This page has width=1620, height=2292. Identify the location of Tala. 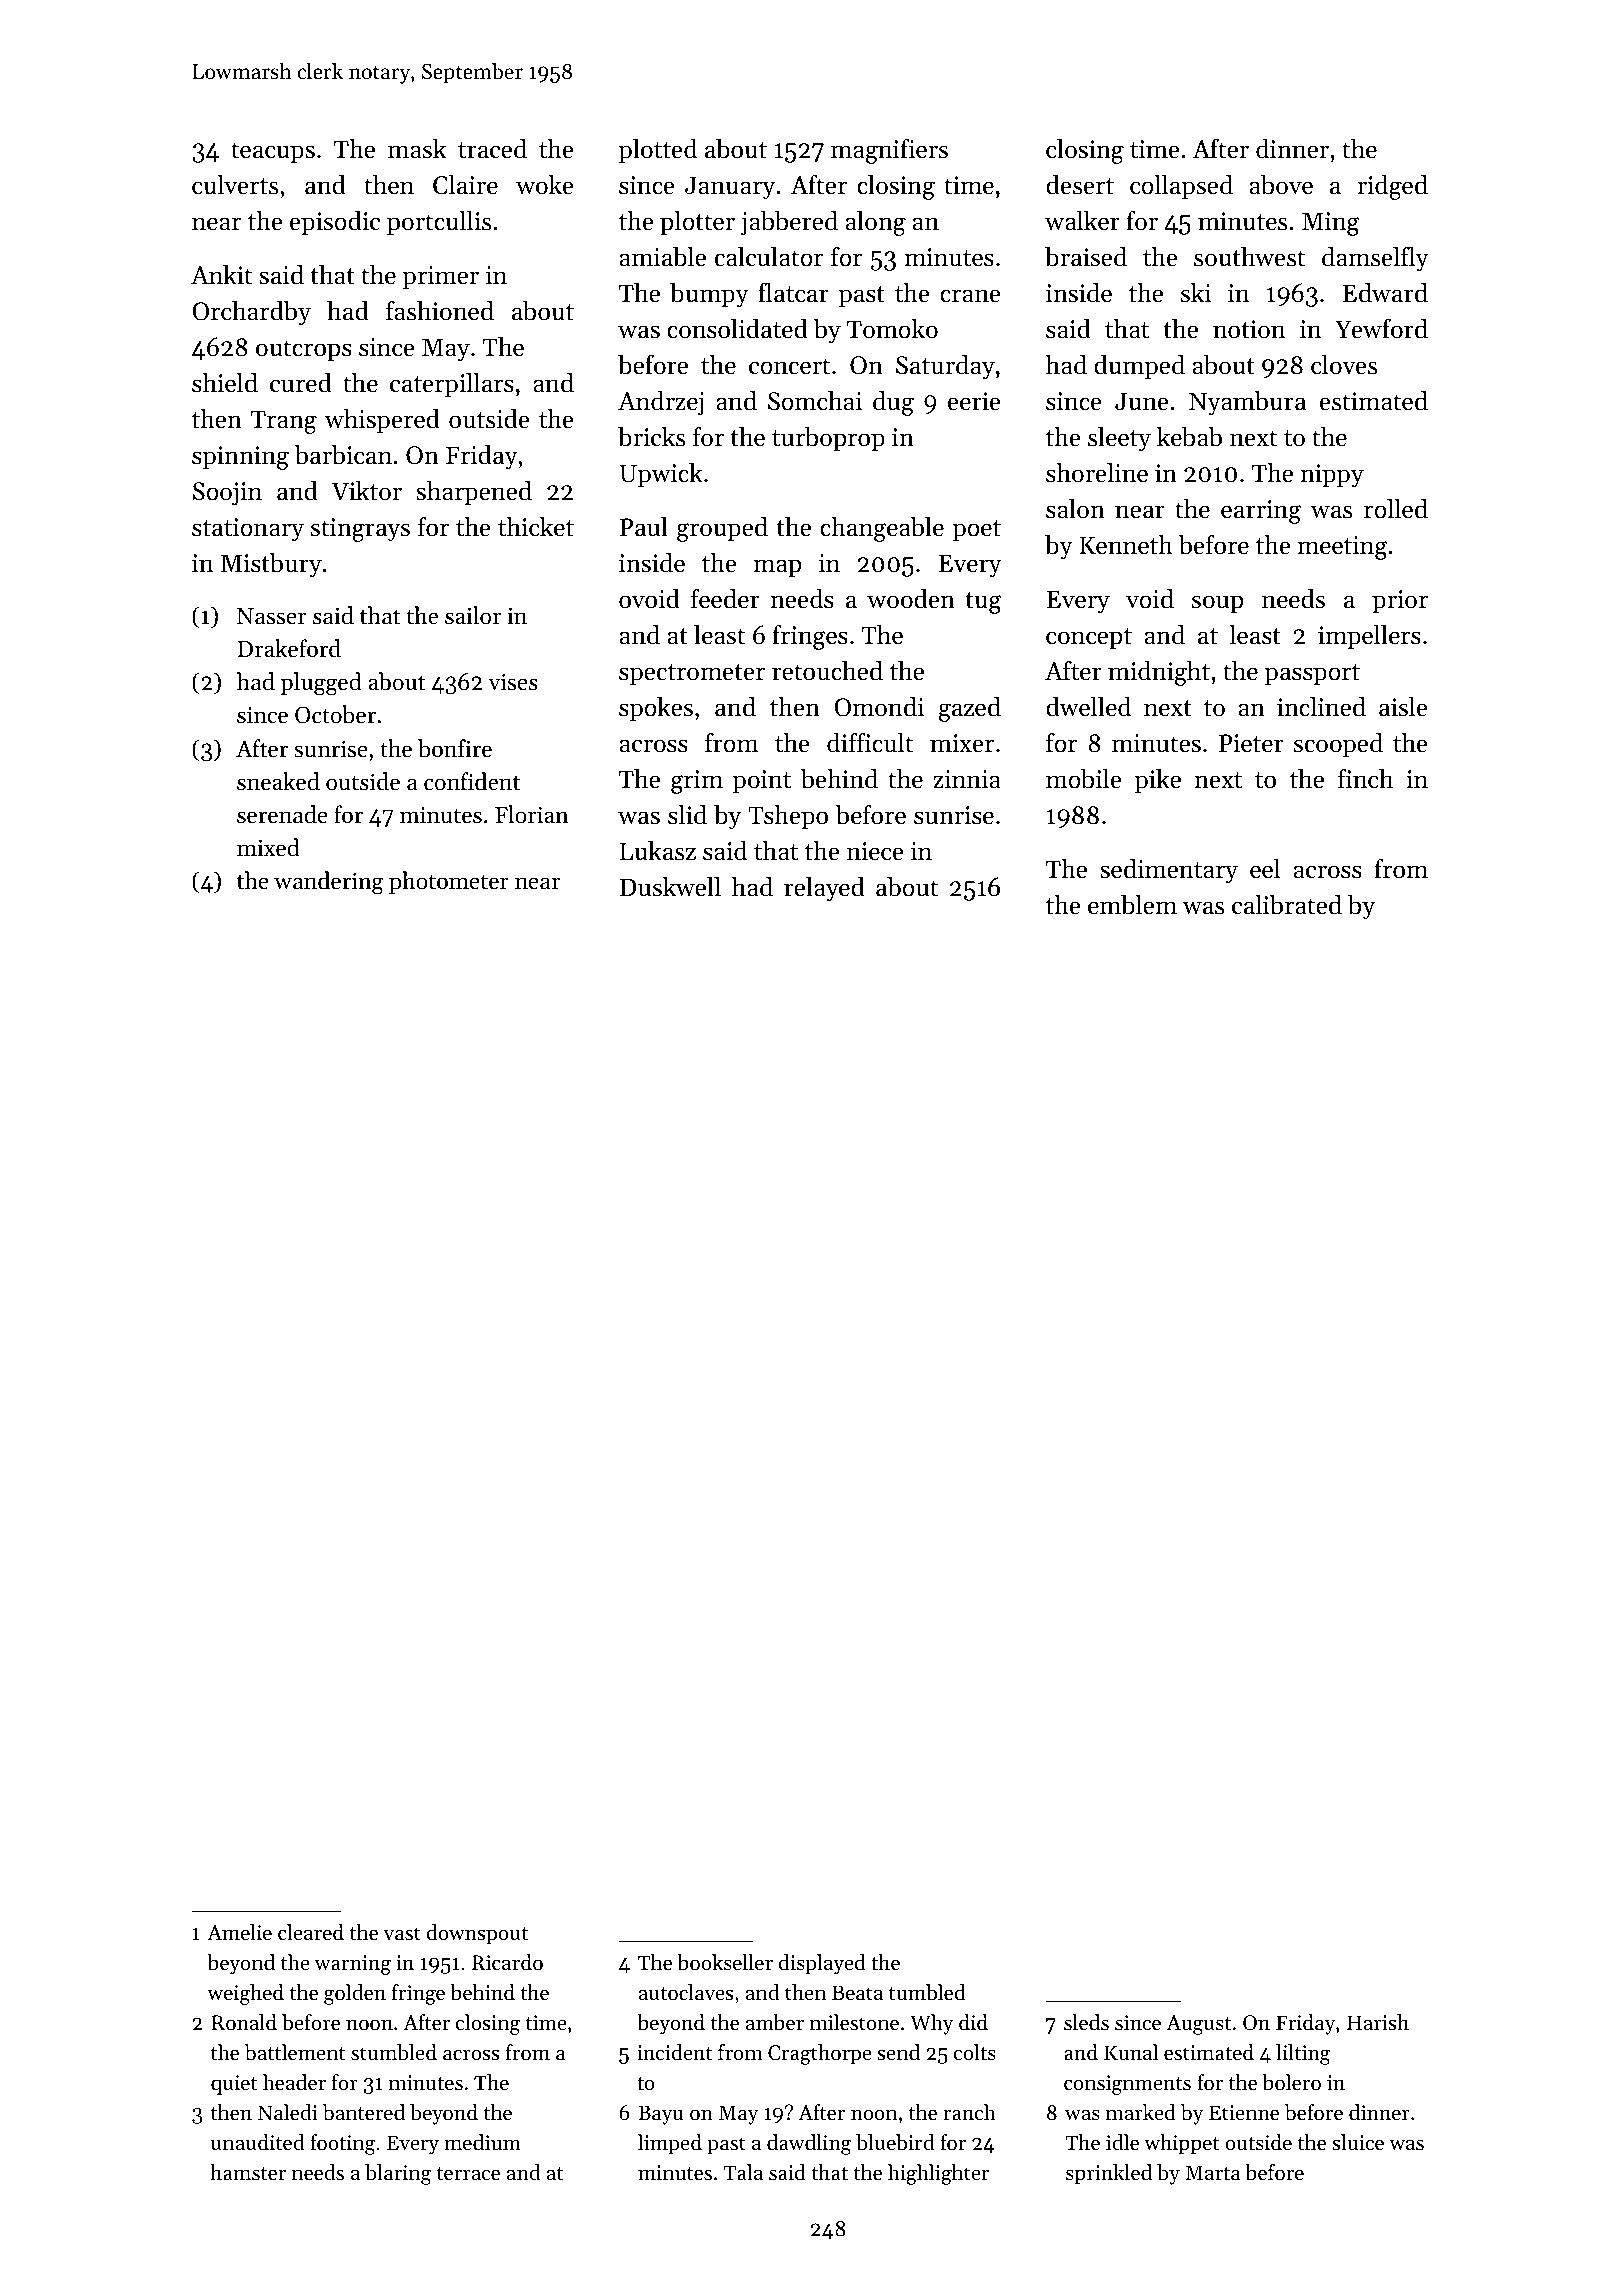
(743, 2172).
